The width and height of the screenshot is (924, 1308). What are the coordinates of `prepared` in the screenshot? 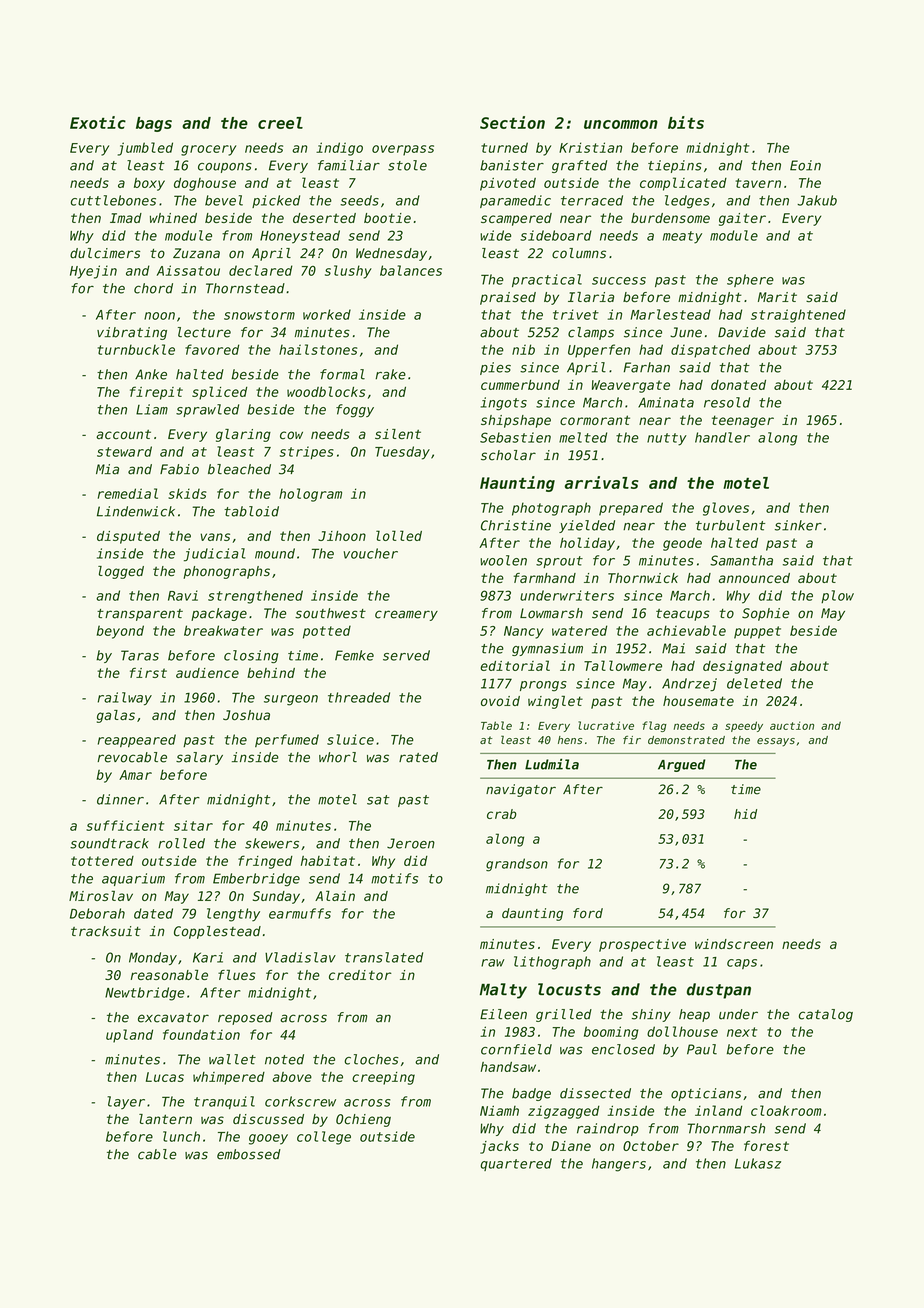 It's located at (631, 509).
